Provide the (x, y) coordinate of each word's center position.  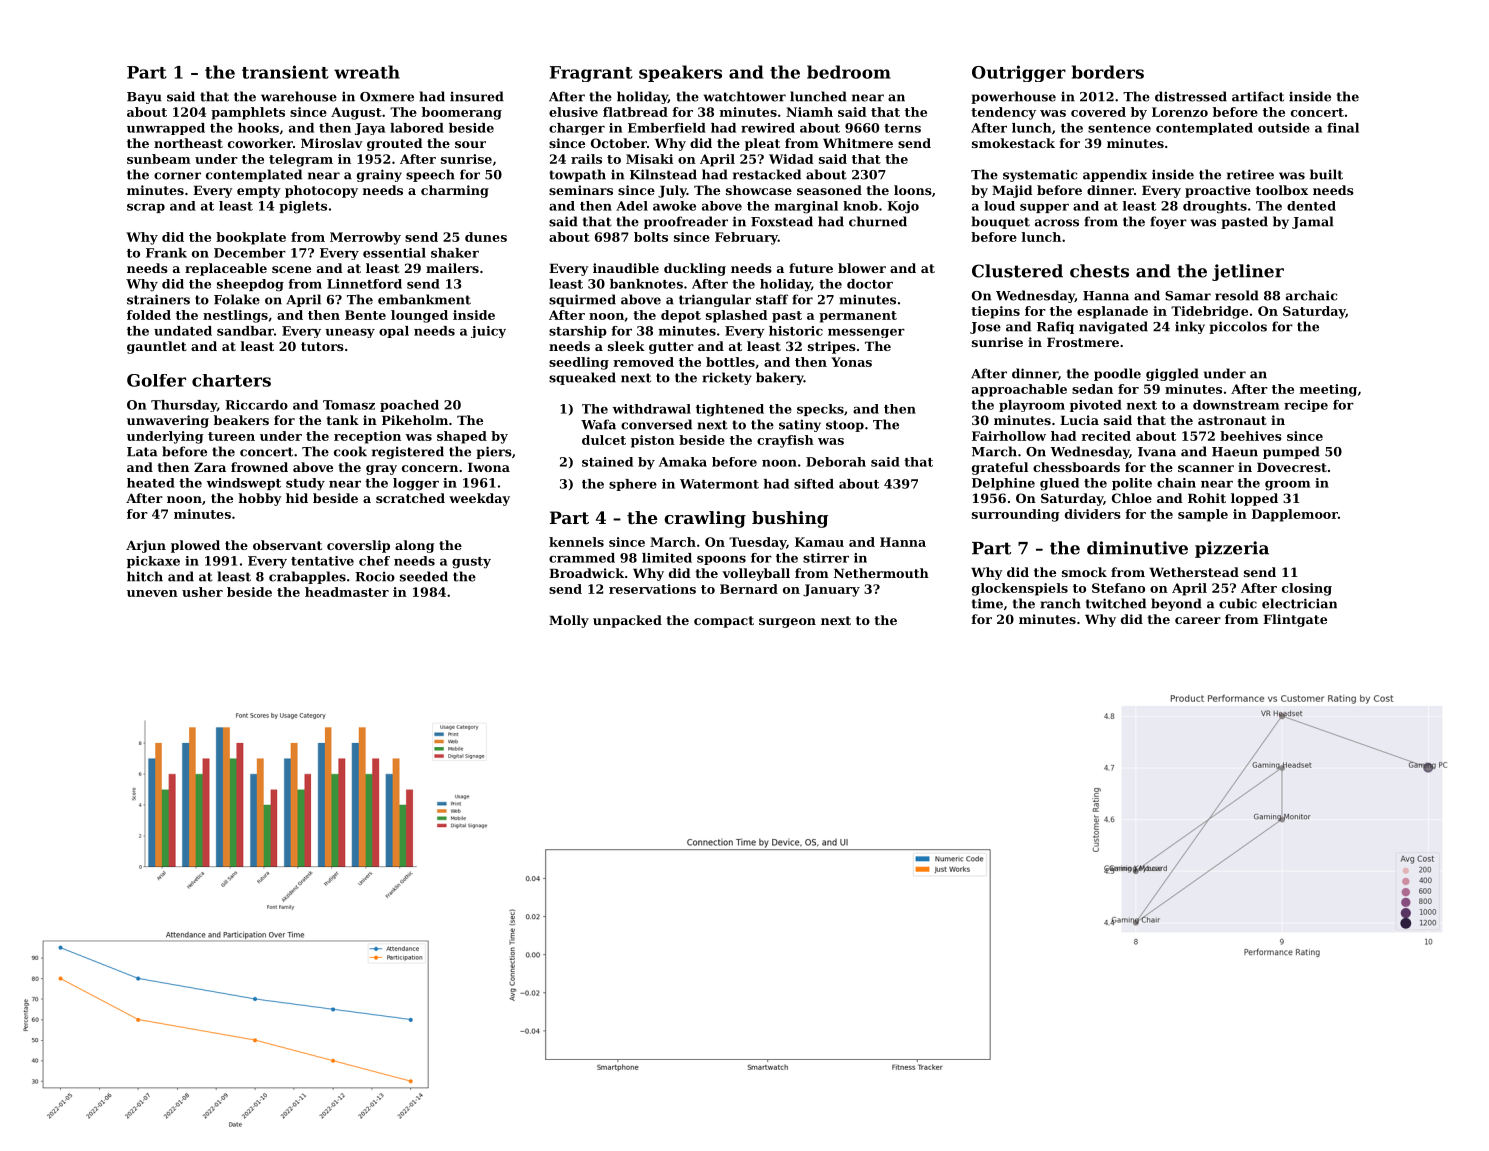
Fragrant (591, 74)
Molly (569, 621)
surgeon (787, 623)
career (1198, 620)
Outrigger (1019, 73)
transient (285, 72)
